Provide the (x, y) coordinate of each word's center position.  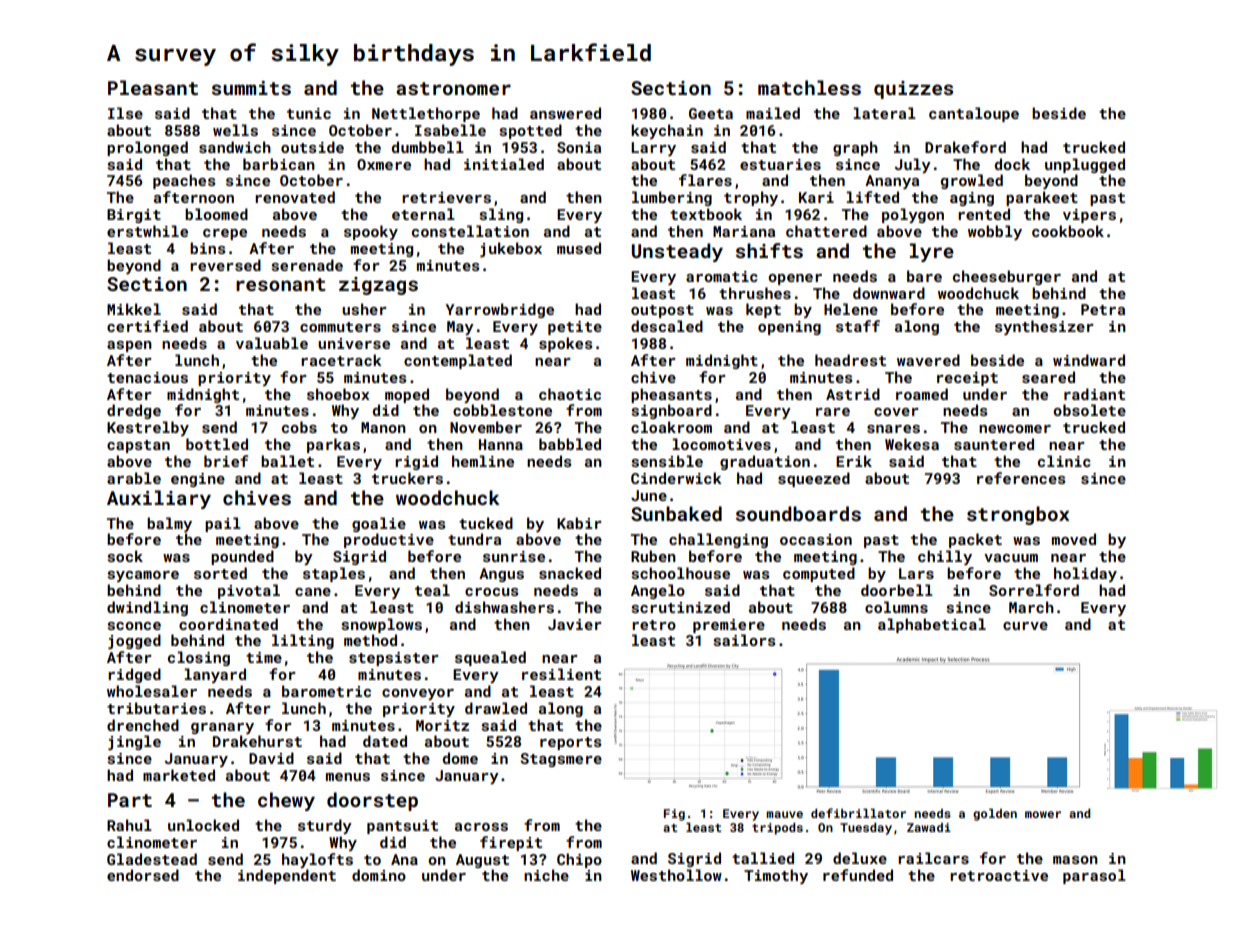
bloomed (216, 214)
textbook (706, 214)
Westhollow (676, 875)
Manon (383, 427)
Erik (854, 461)
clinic (1064, 461)
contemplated (458, 361)
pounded (242, 557)
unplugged (1085, 165)
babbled (570, 444)
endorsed (143, 875)
